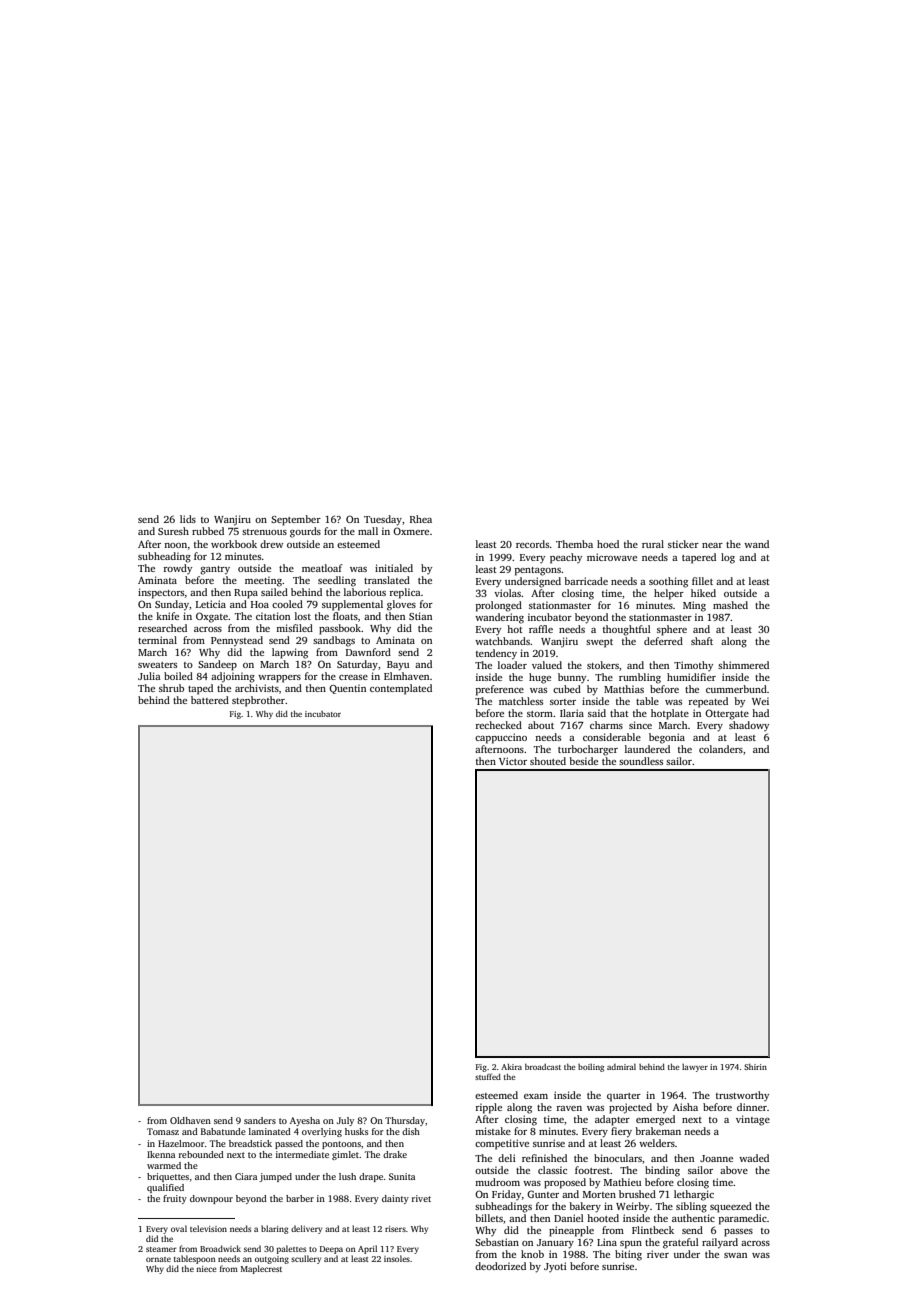  What do you see at coordinates (513, 761) in the screenshot?
I see `Victor` at bounding box center [513, 761].
